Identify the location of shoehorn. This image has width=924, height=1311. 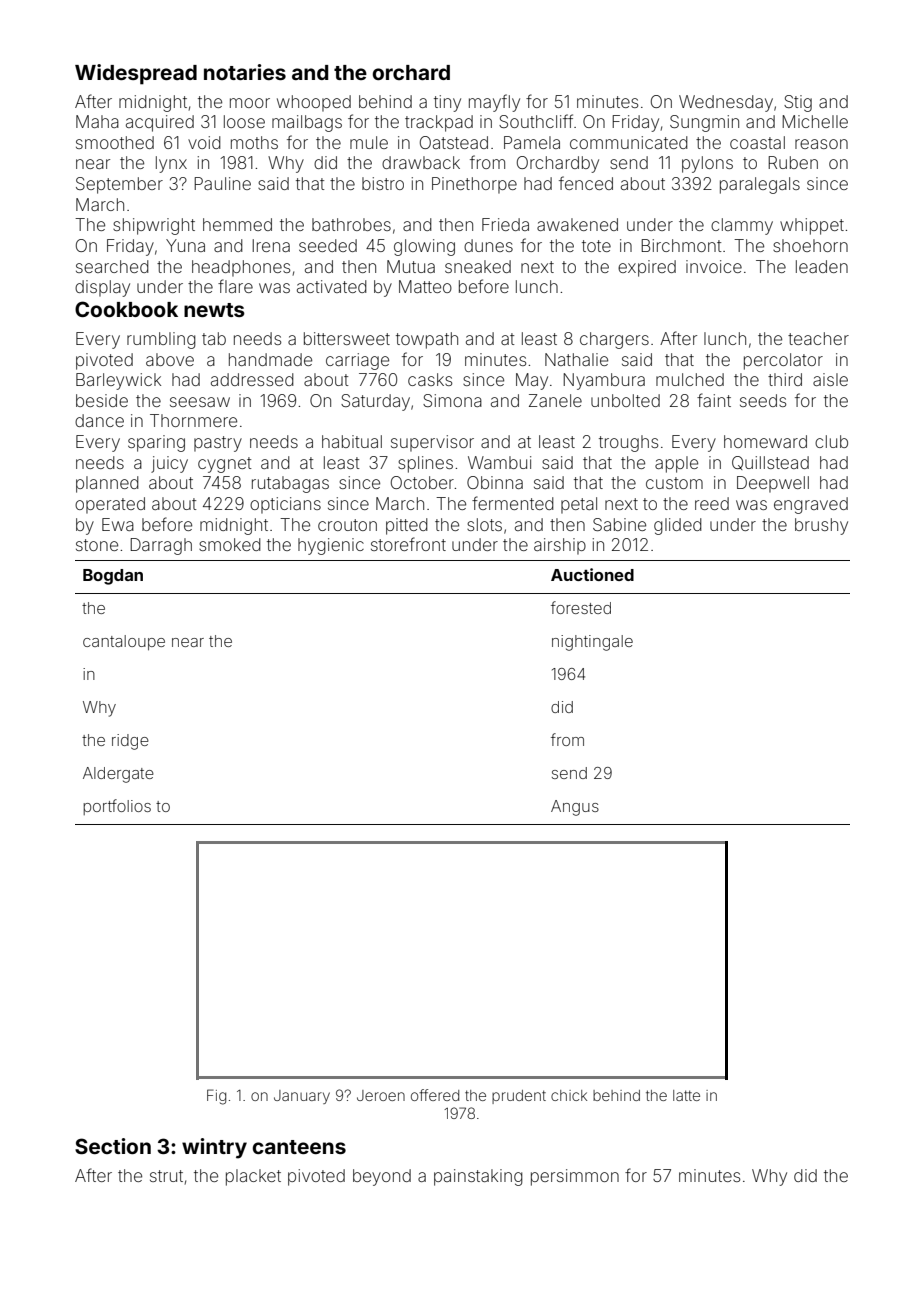
(810, 245).
